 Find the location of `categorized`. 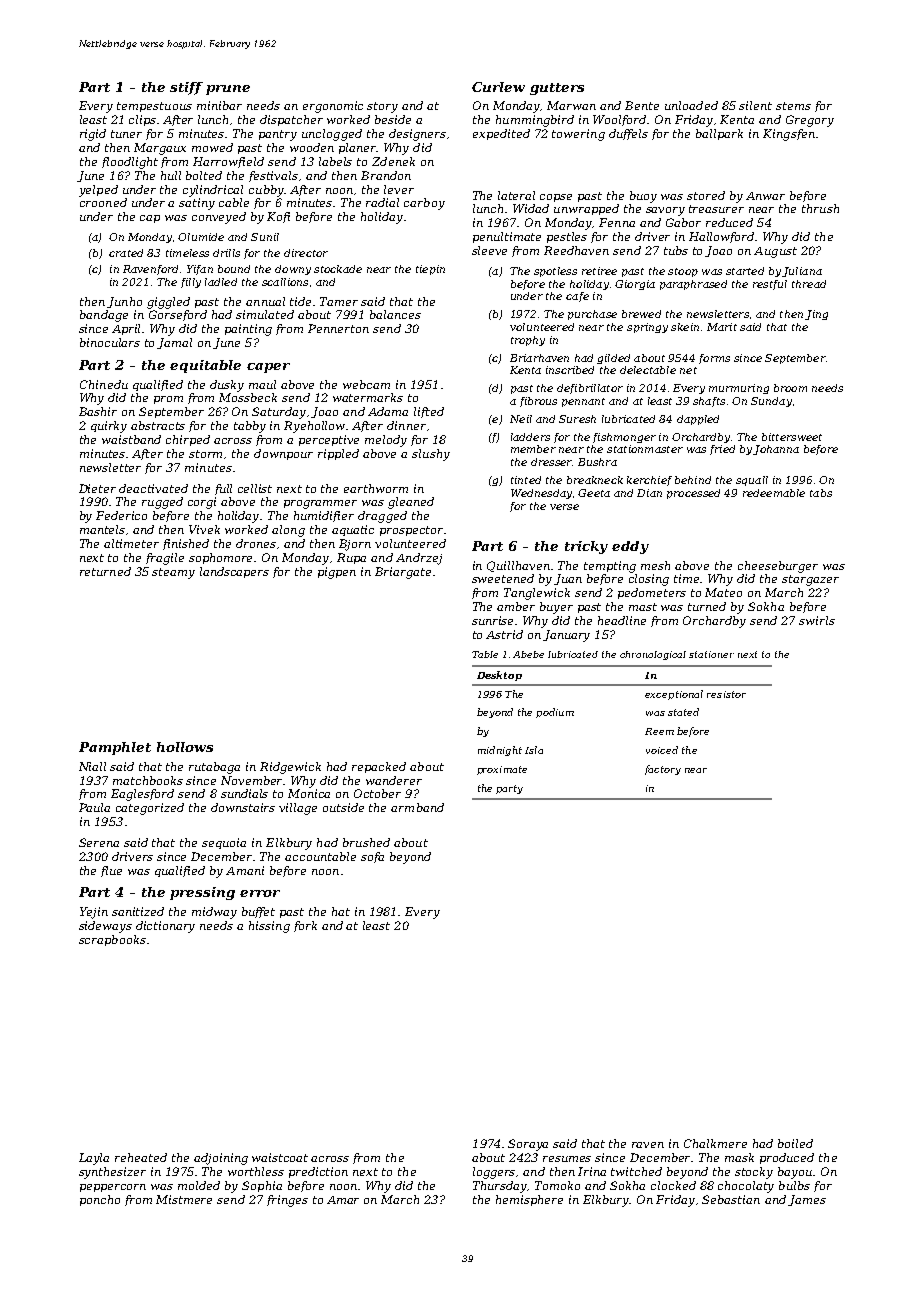

categorized is located at coordinates (150, 809).
